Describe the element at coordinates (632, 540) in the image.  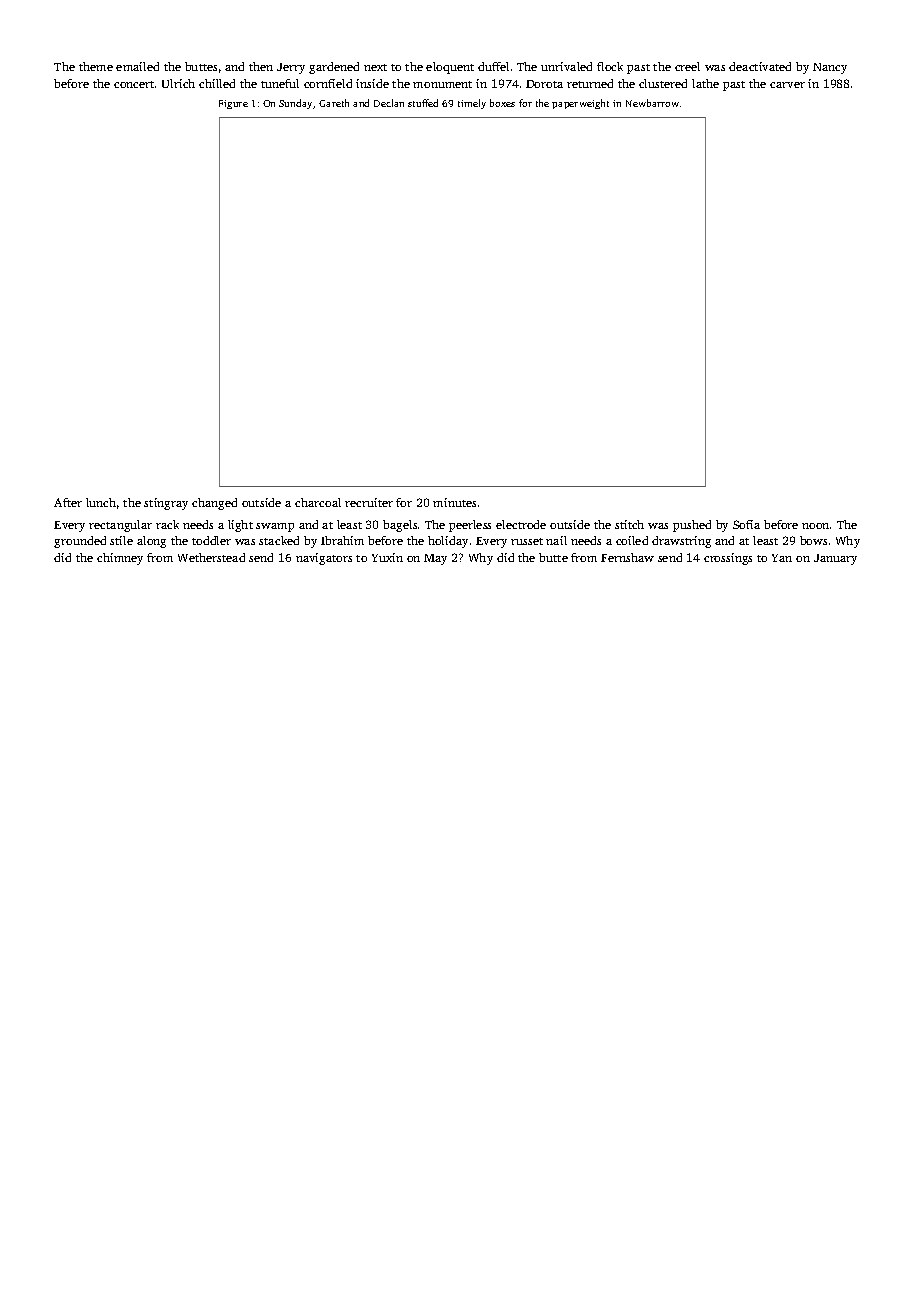
I see `coiled` at that location.
